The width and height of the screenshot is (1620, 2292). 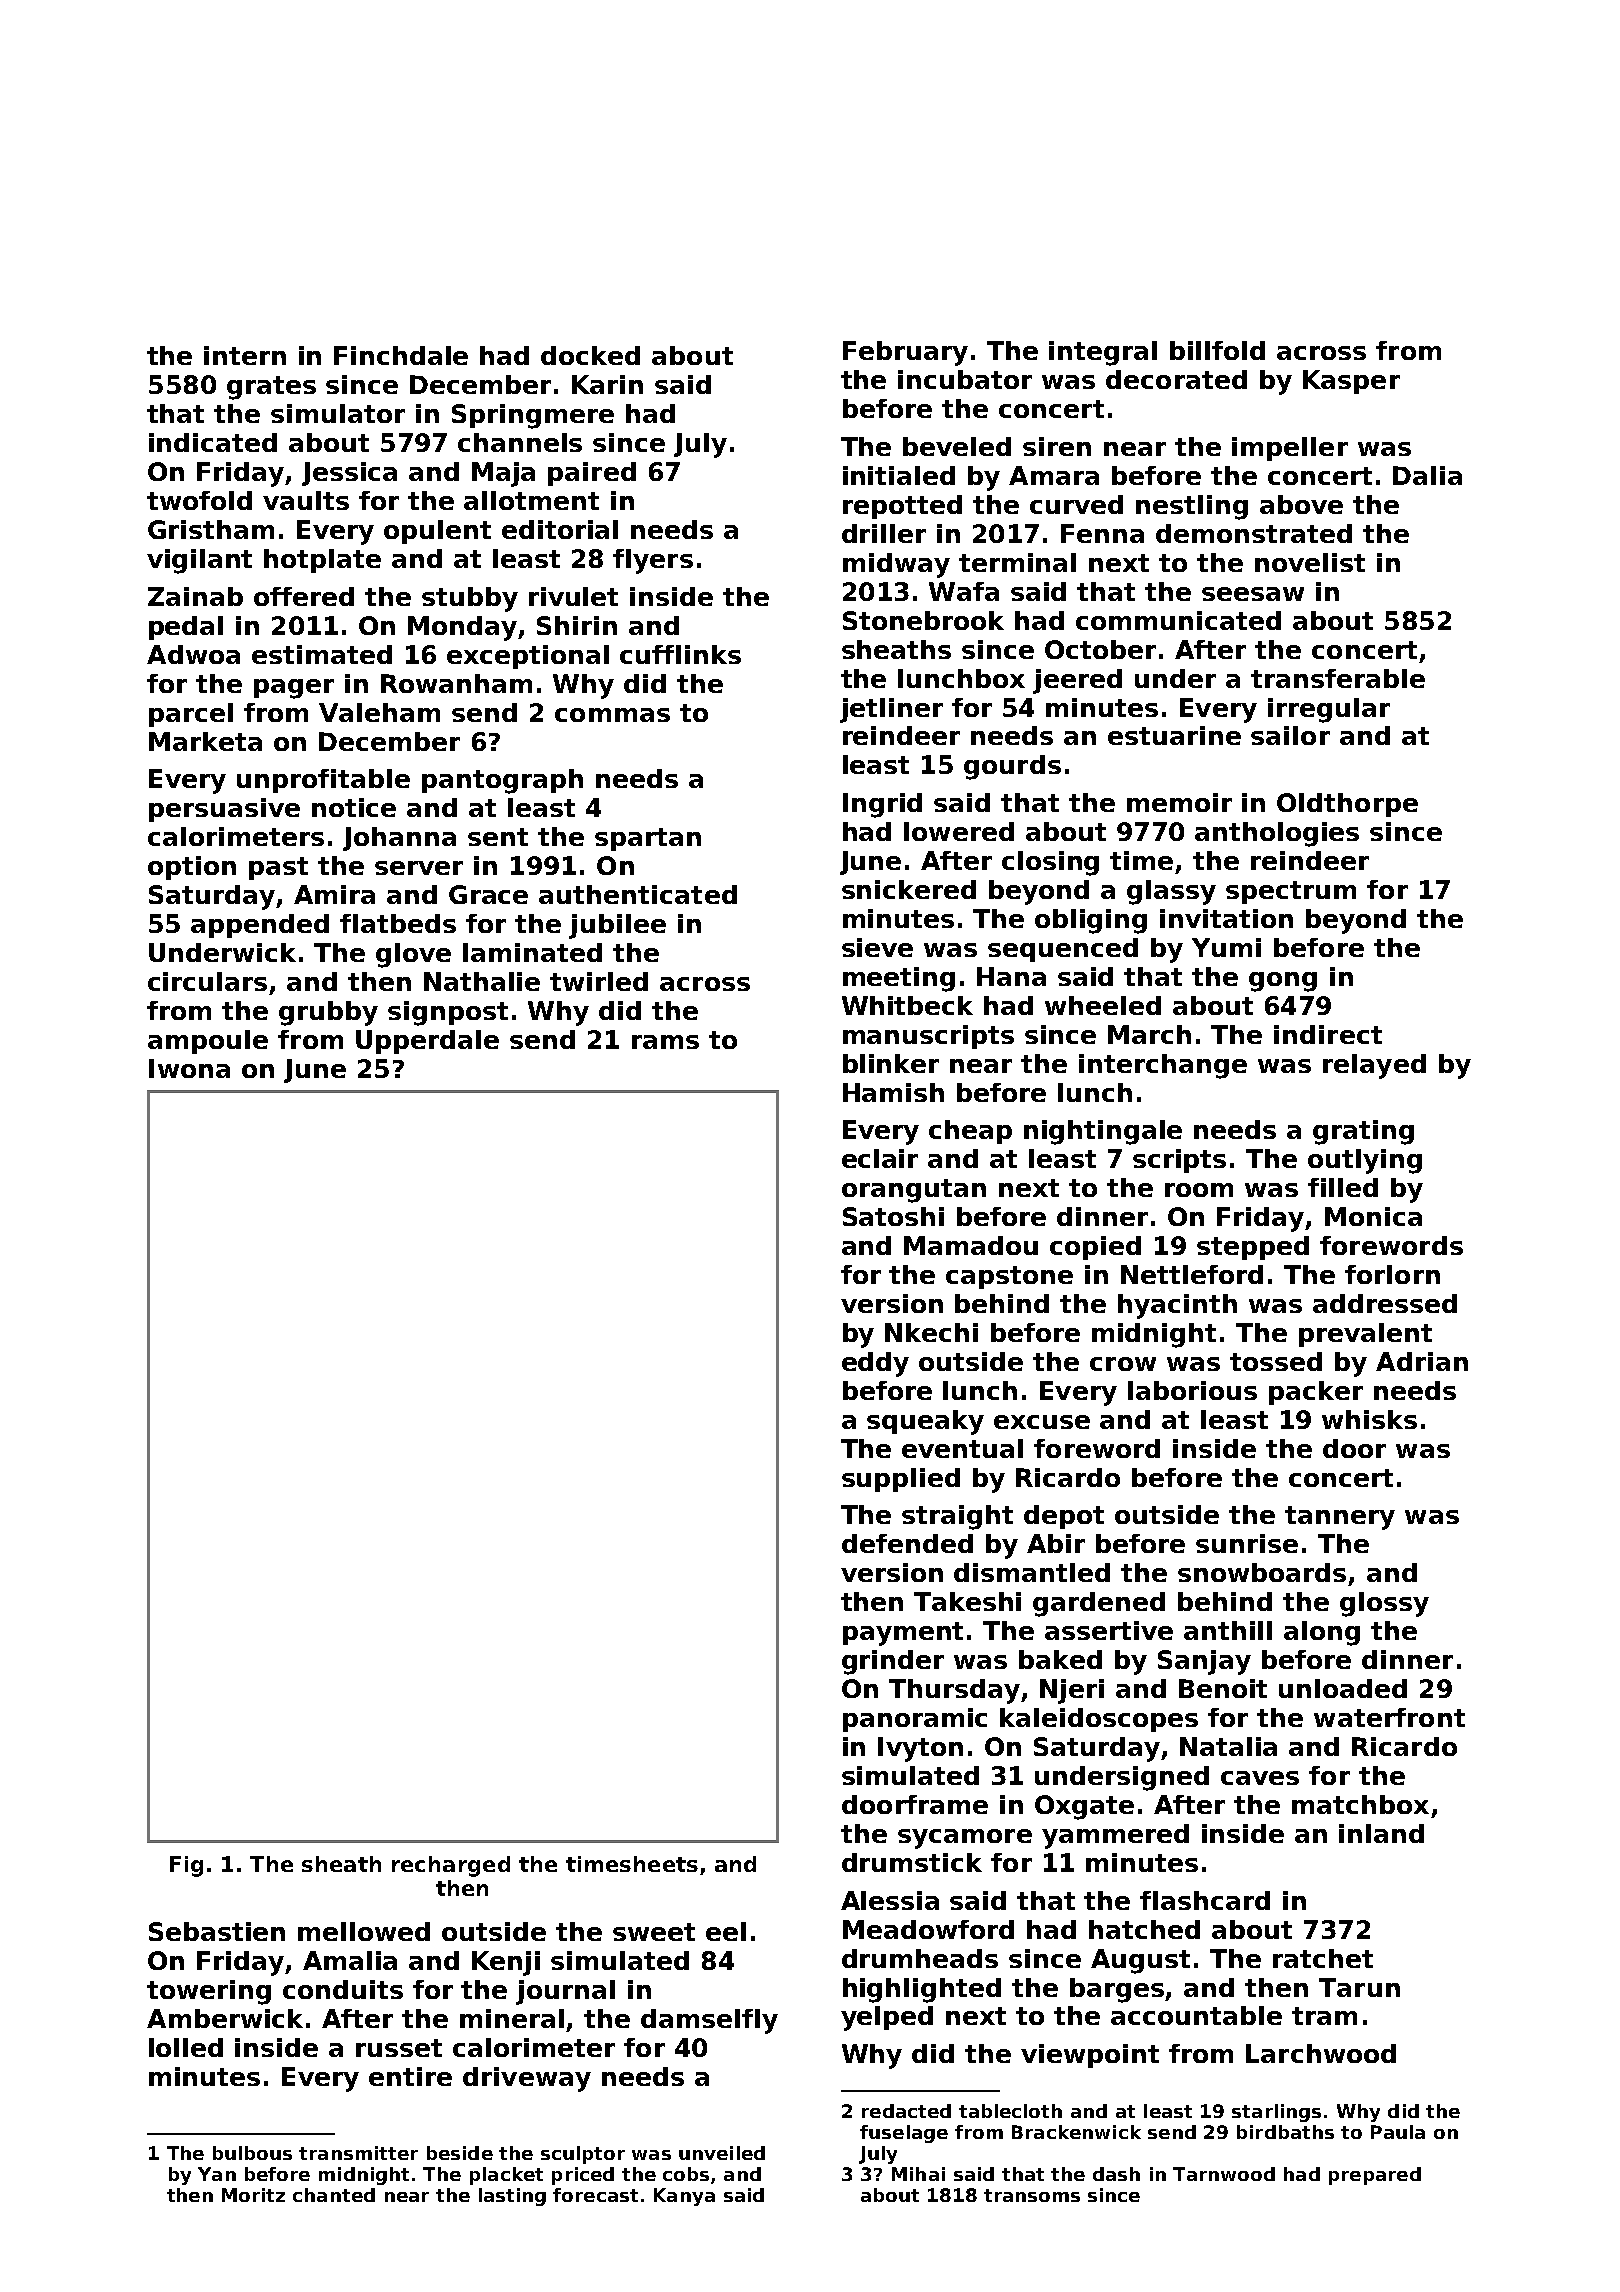 I want to click on Fig, so click(x=186, y=1866).
